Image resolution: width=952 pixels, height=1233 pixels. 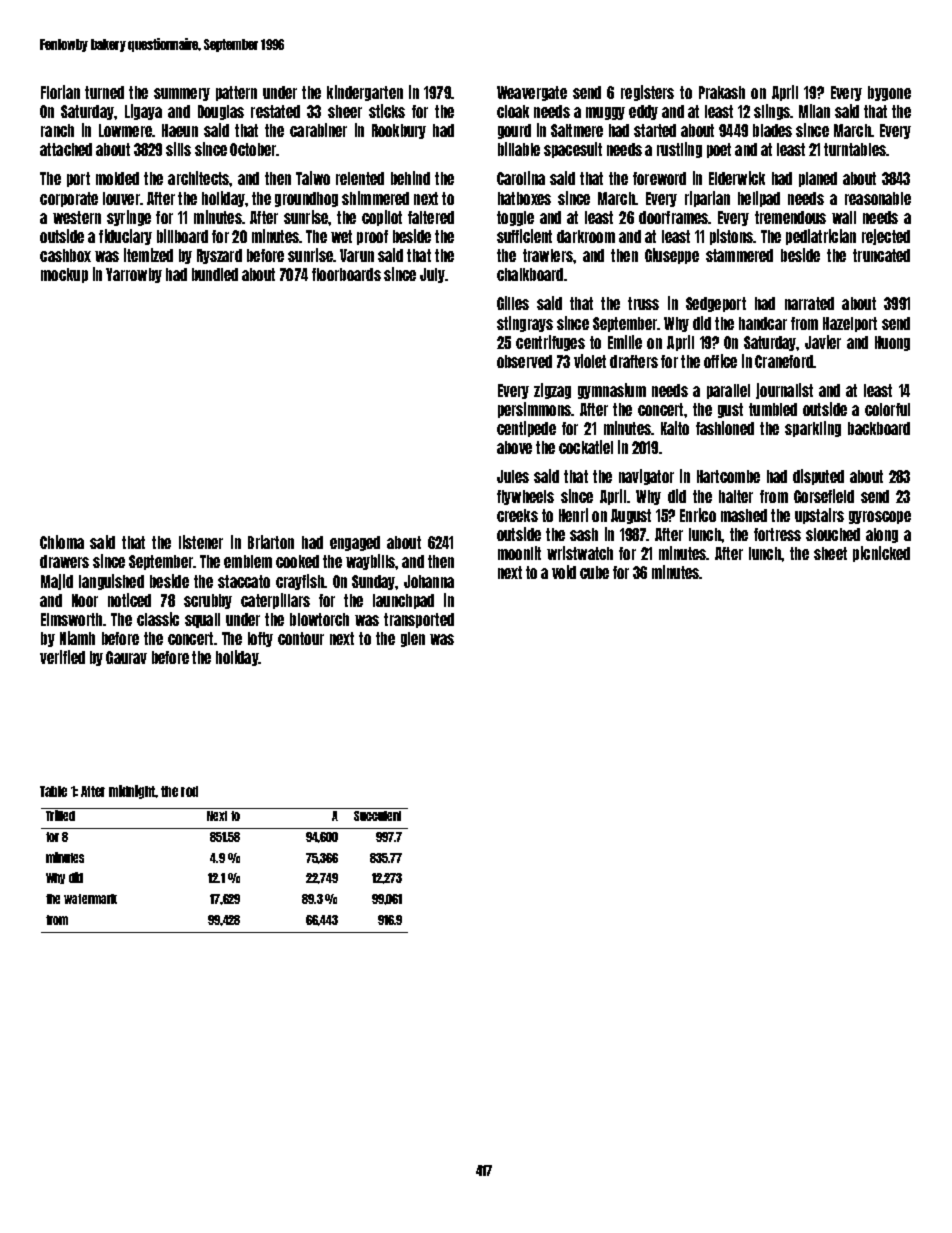 I want to click on Huong, so click(x=892, y=343).
